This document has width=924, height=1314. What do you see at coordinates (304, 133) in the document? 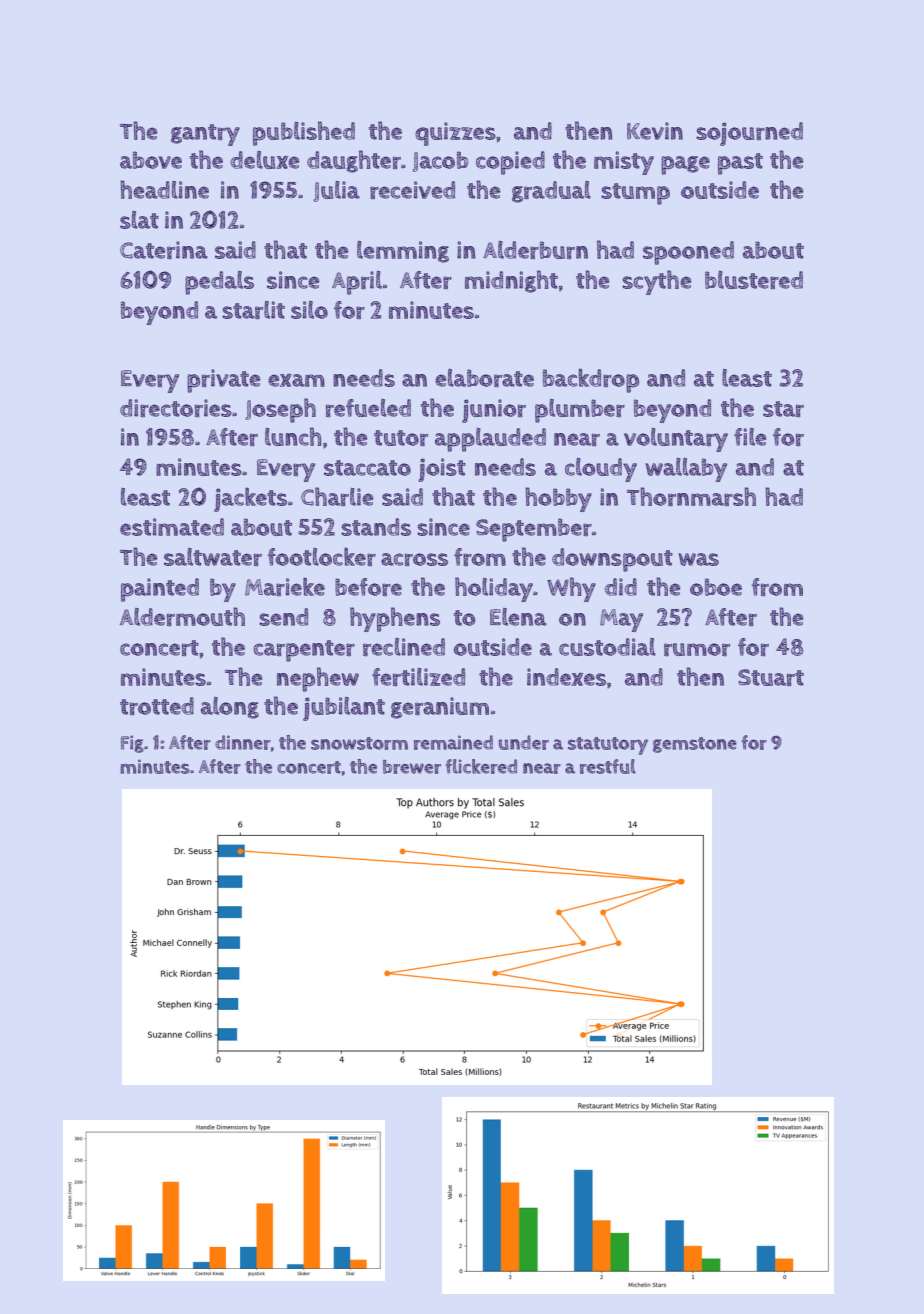
I see `published` at bounding box center [304, 133].
